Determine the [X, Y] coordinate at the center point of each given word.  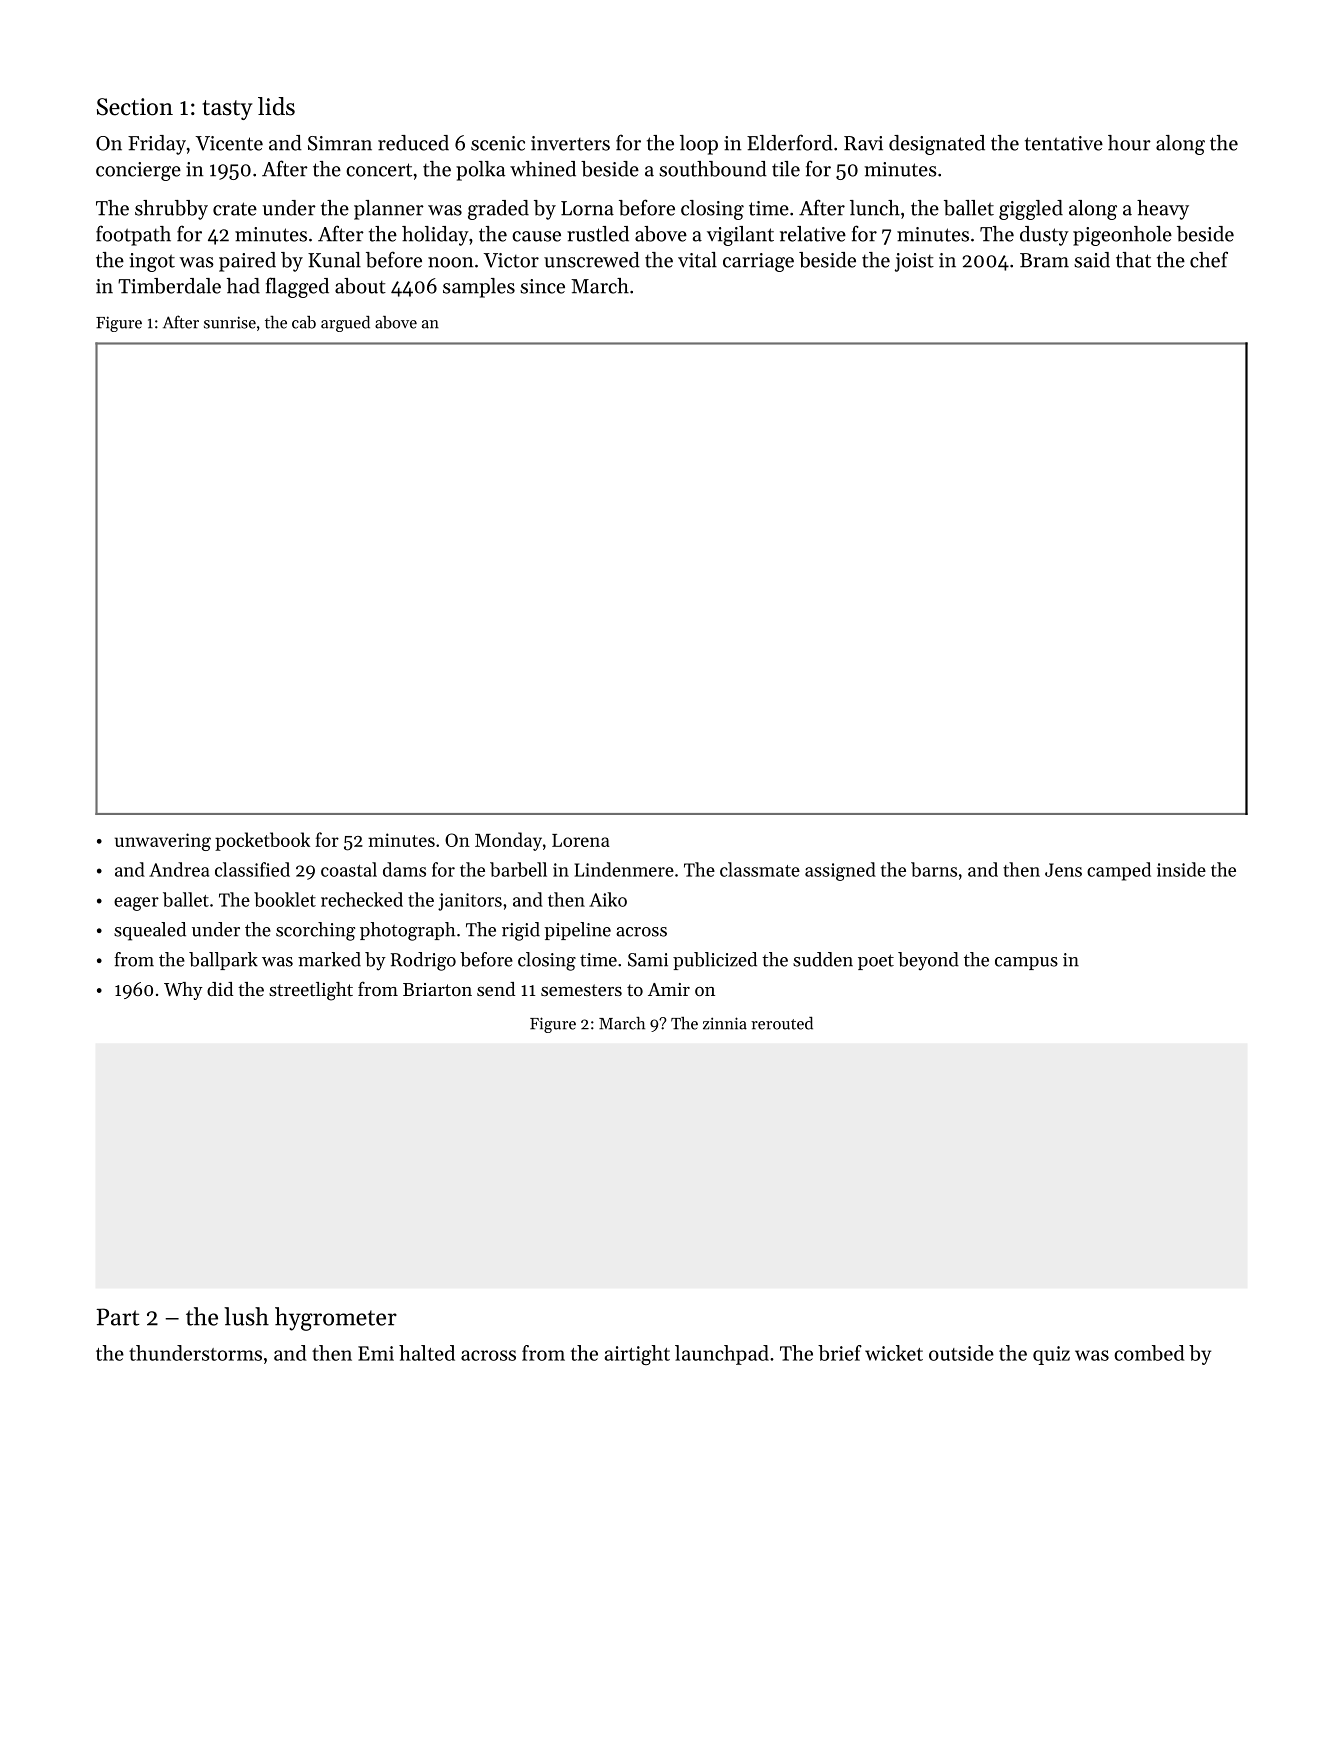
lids [276, 106]
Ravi [863, 143]
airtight [637, 1355]
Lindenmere [624, 869]
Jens [1063, 870]
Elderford [790, 142]
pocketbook [262, 841]
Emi [376, 1353]
